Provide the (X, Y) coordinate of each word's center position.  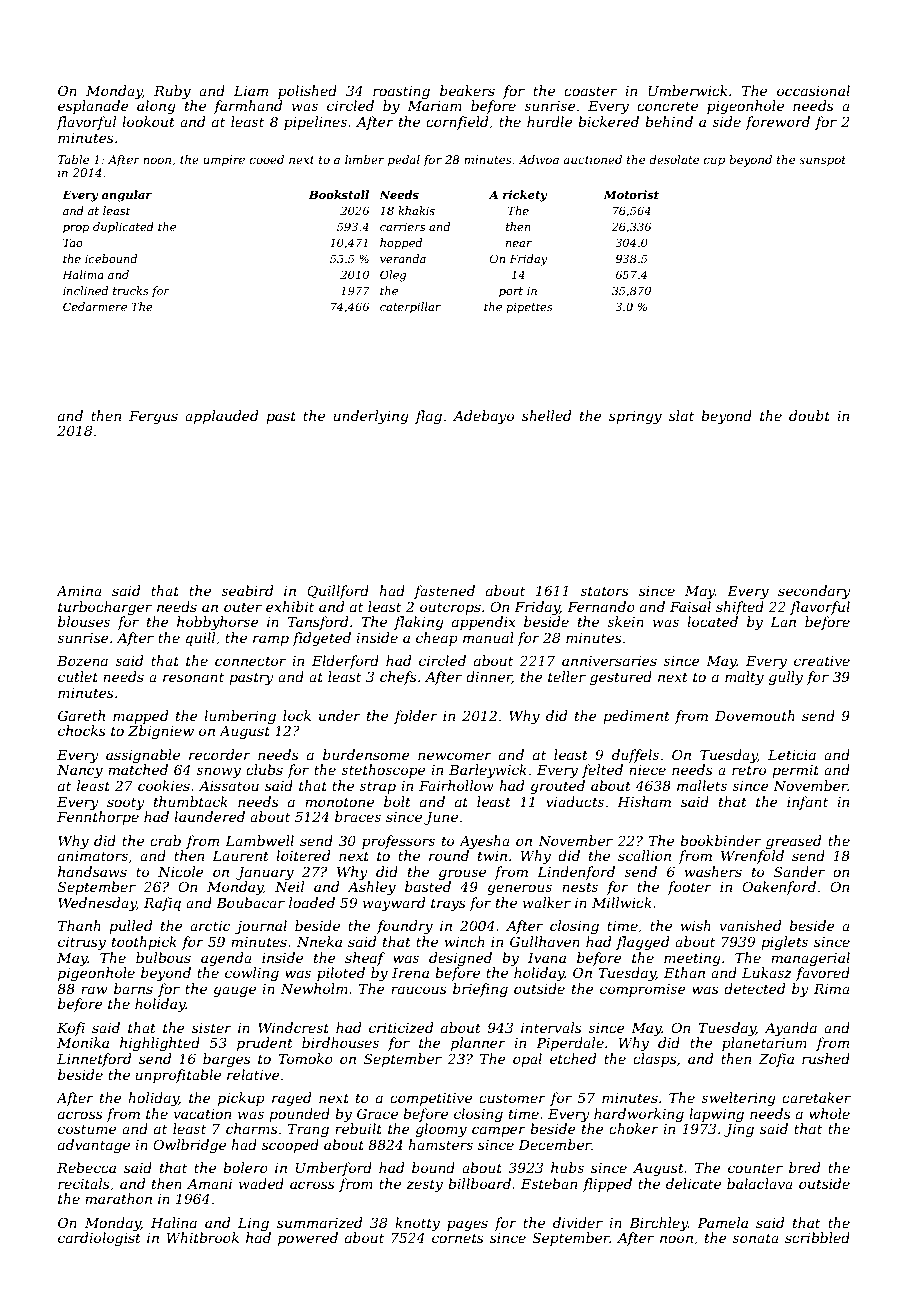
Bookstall (339, 194)
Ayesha (484, 842)
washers (713, 871)
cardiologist (99, 1239)
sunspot (822, 161)
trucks (131, 290)
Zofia (776, 1060)
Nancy (80, 771)
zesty (424, 1185)
